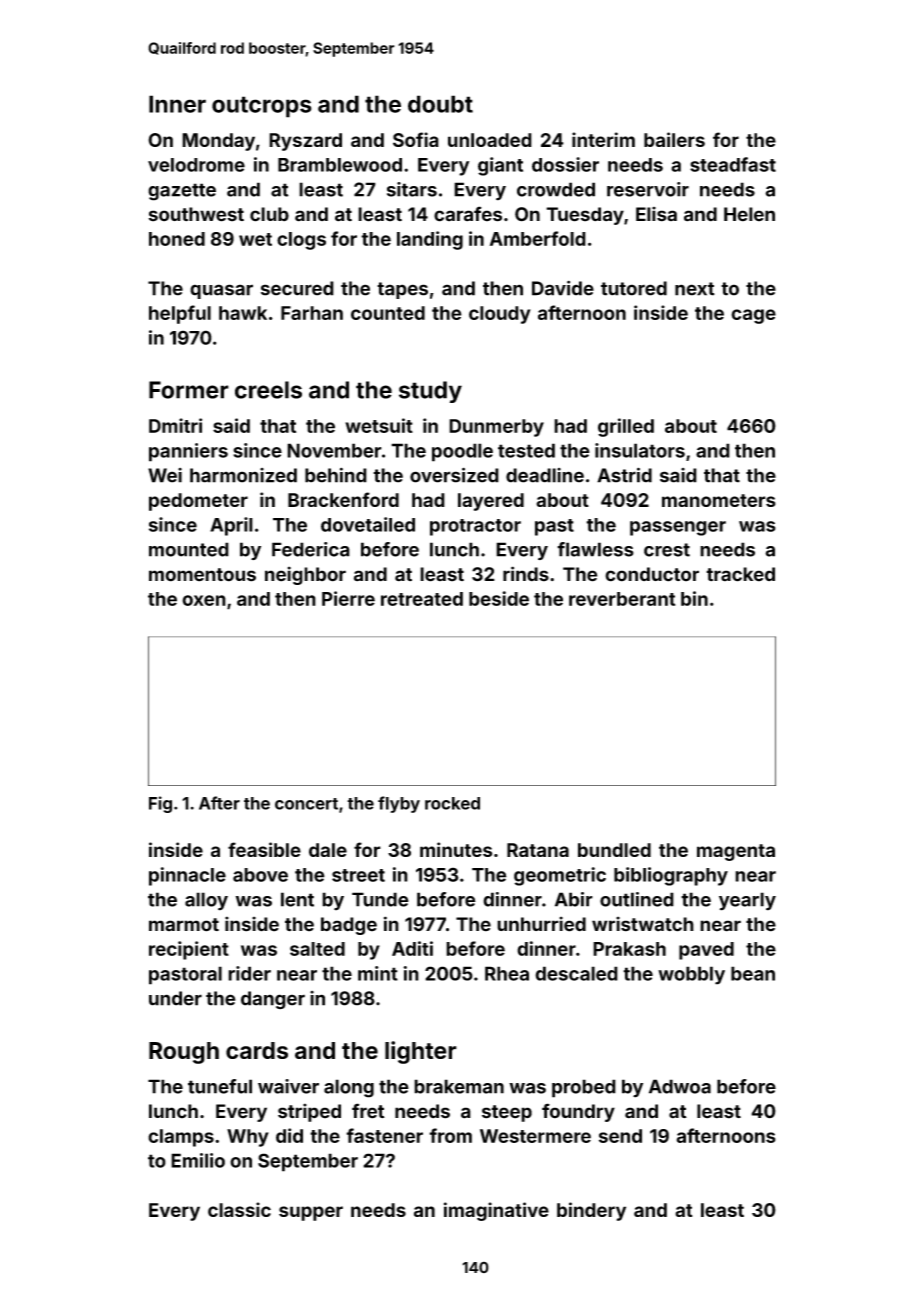  Describe the element at coordinates (340, 165) in the screenshot. I see `Bramblewood` at that location.
